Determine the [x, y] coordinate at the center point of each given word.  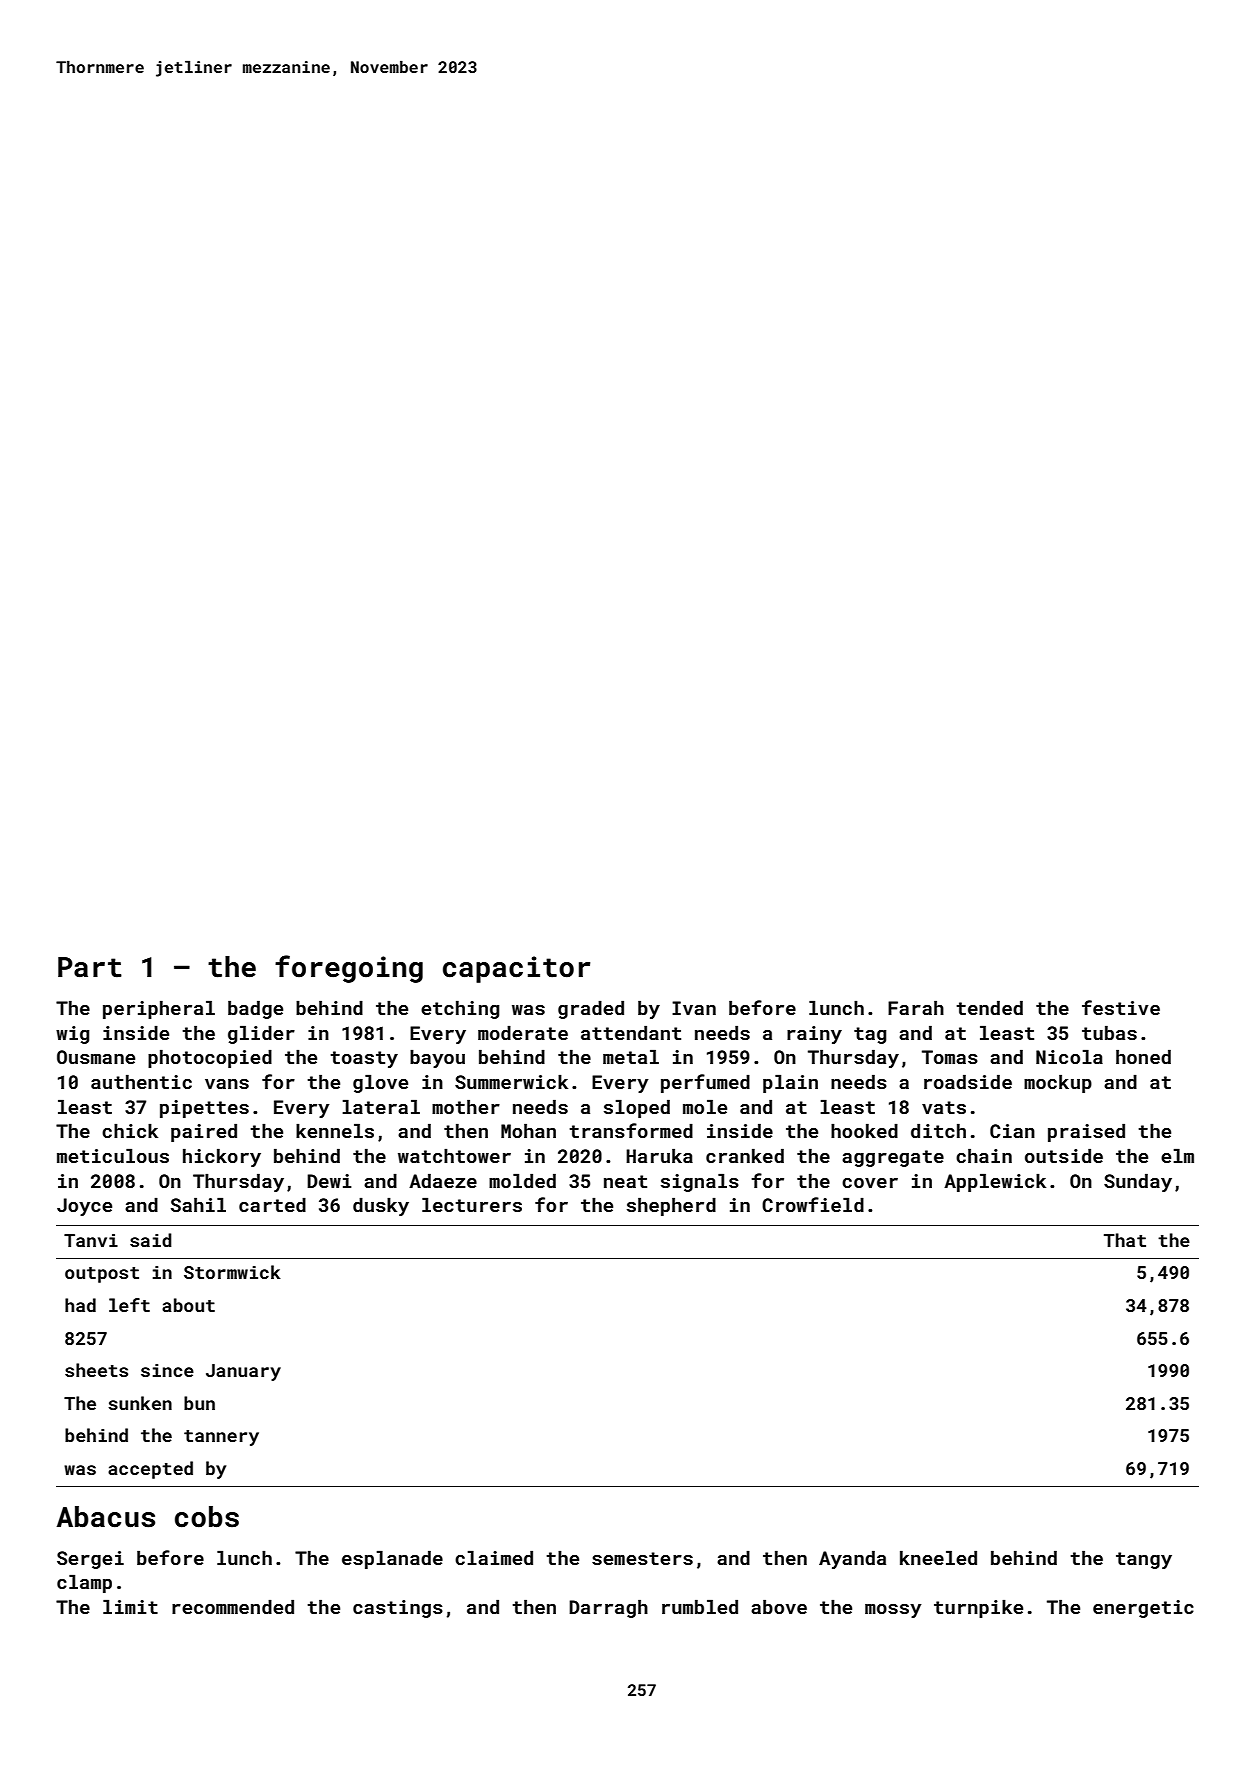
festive [1121, 1007]
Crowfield [813, 1204]
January [243, 1372]
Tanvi [91, 1240]
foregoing [349, 969]
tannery [221, 1438]
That [1125, 1240]
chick [130, 1130]
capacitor [516, 969]
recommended [233, 1606]
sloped [637, 1108]
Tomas [950, 1057]
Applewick [995, 1182]
